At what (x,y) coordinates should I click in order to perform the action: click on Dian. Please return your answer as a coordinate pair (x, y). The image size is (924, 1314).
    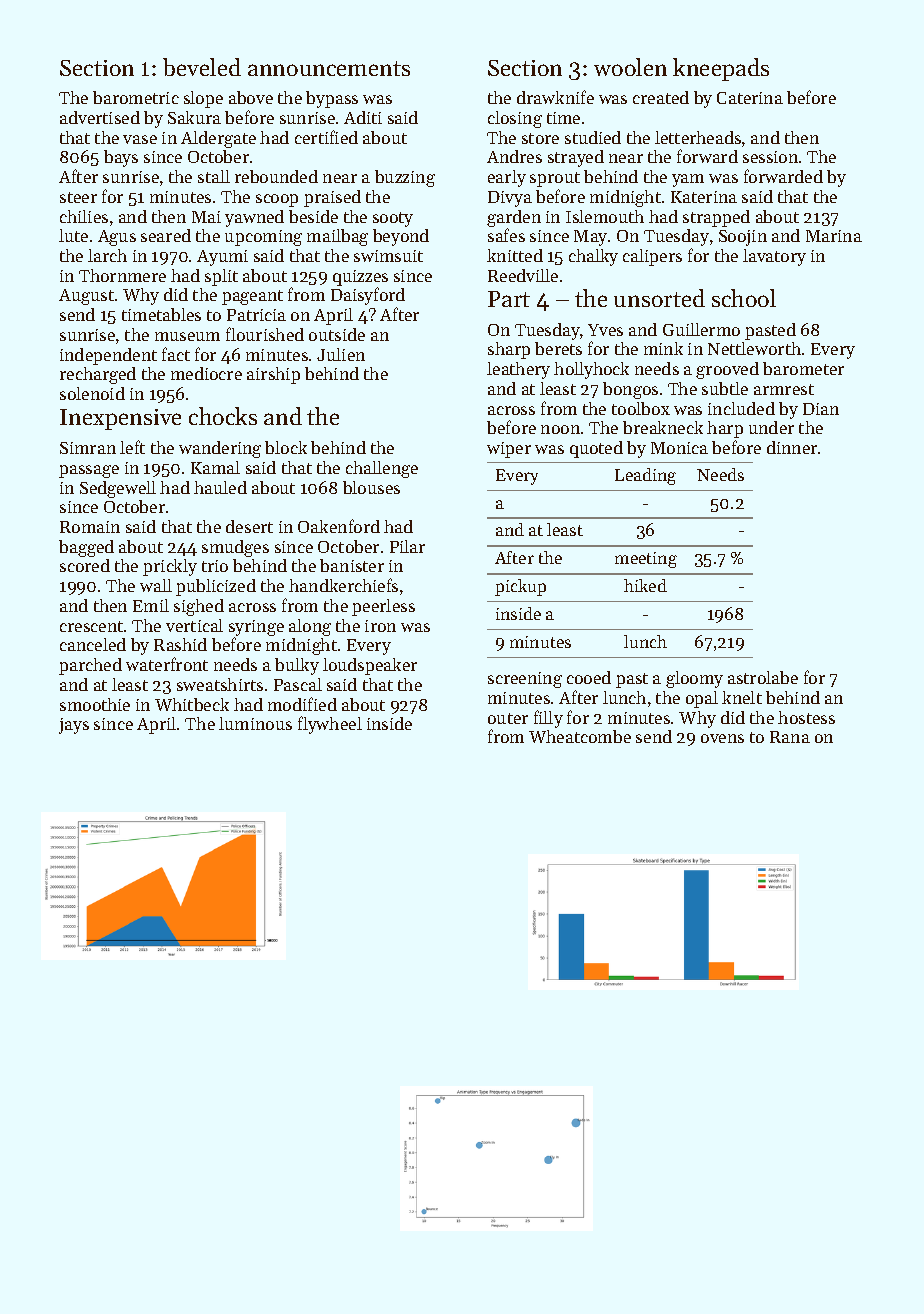
    Looking at the image, I should click on (821, 409).
